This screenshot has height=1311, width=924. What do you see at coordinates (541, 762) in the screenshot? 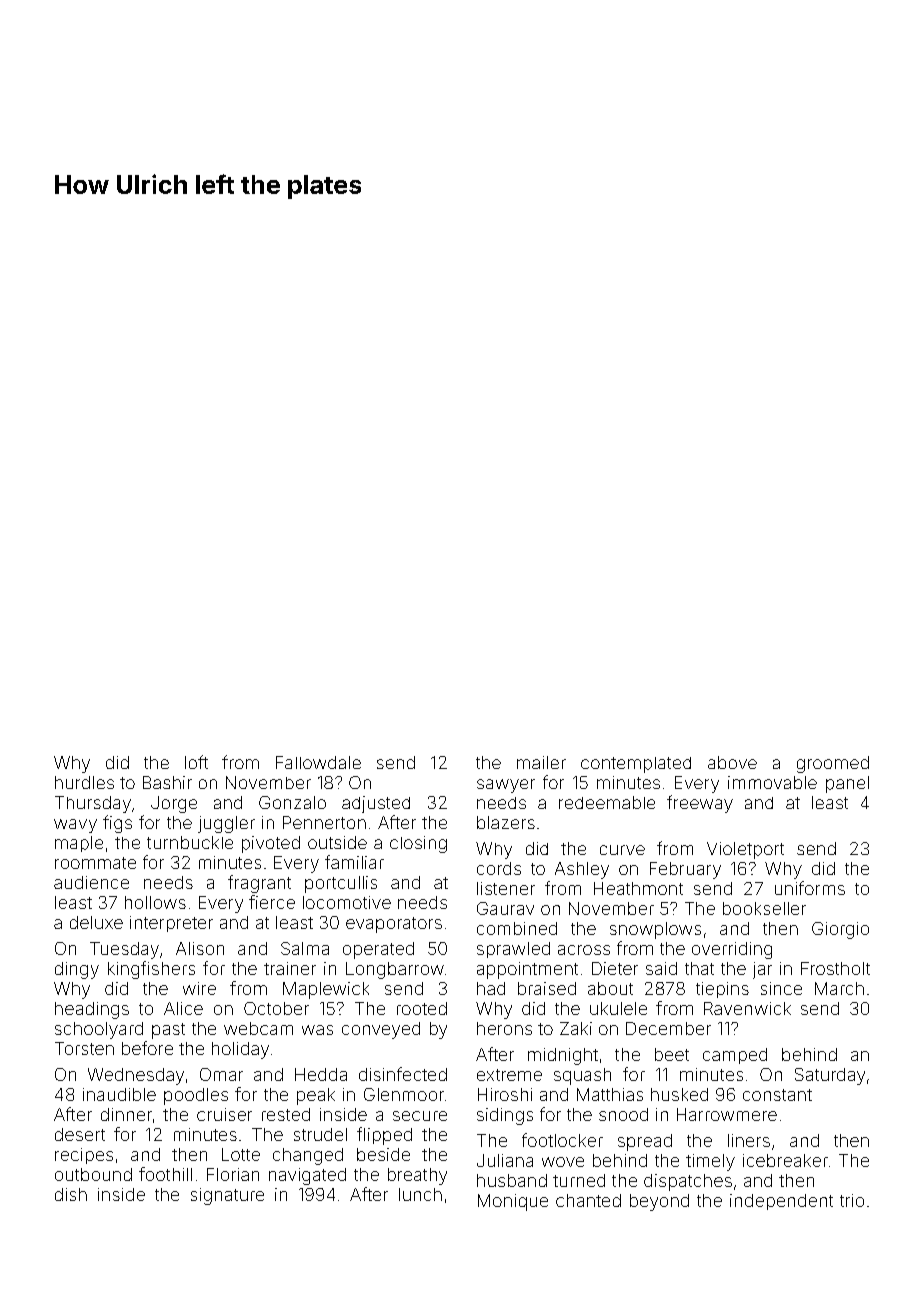
I see `mailer` at bounding box center [541, 762].
